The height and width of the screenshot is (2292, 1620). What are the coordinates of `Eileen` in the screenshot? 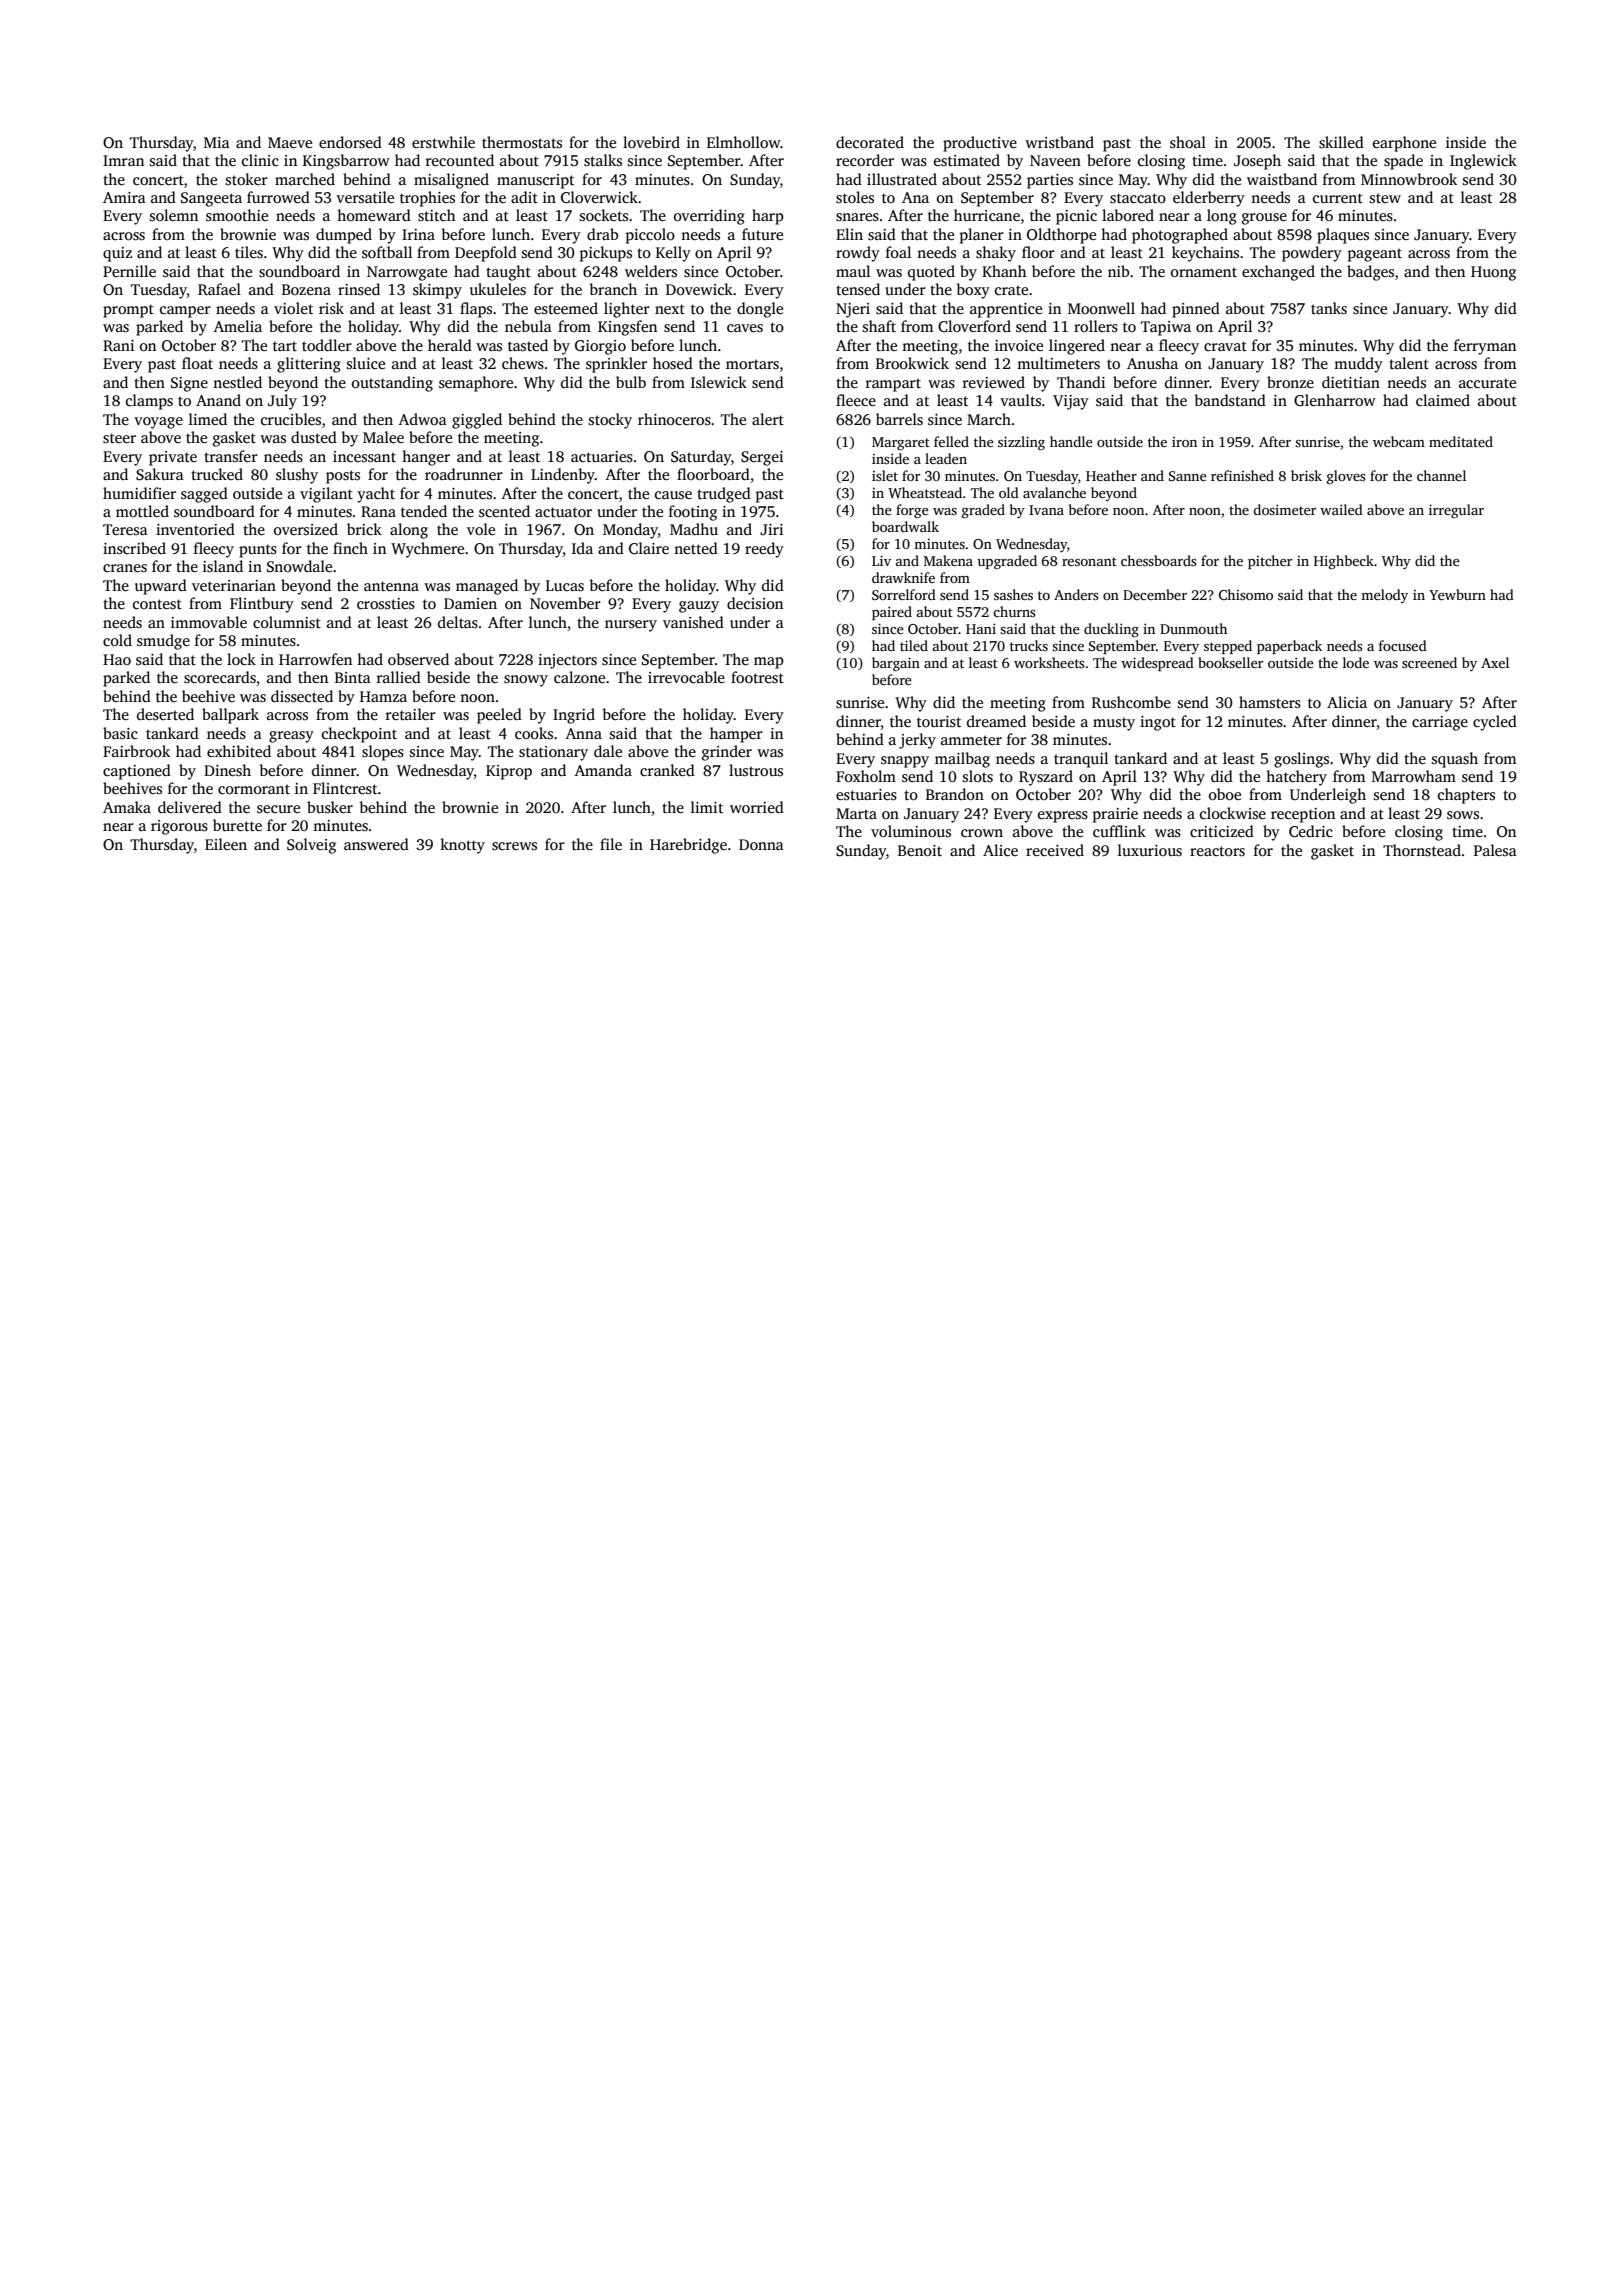 It's located at (226, 844).
